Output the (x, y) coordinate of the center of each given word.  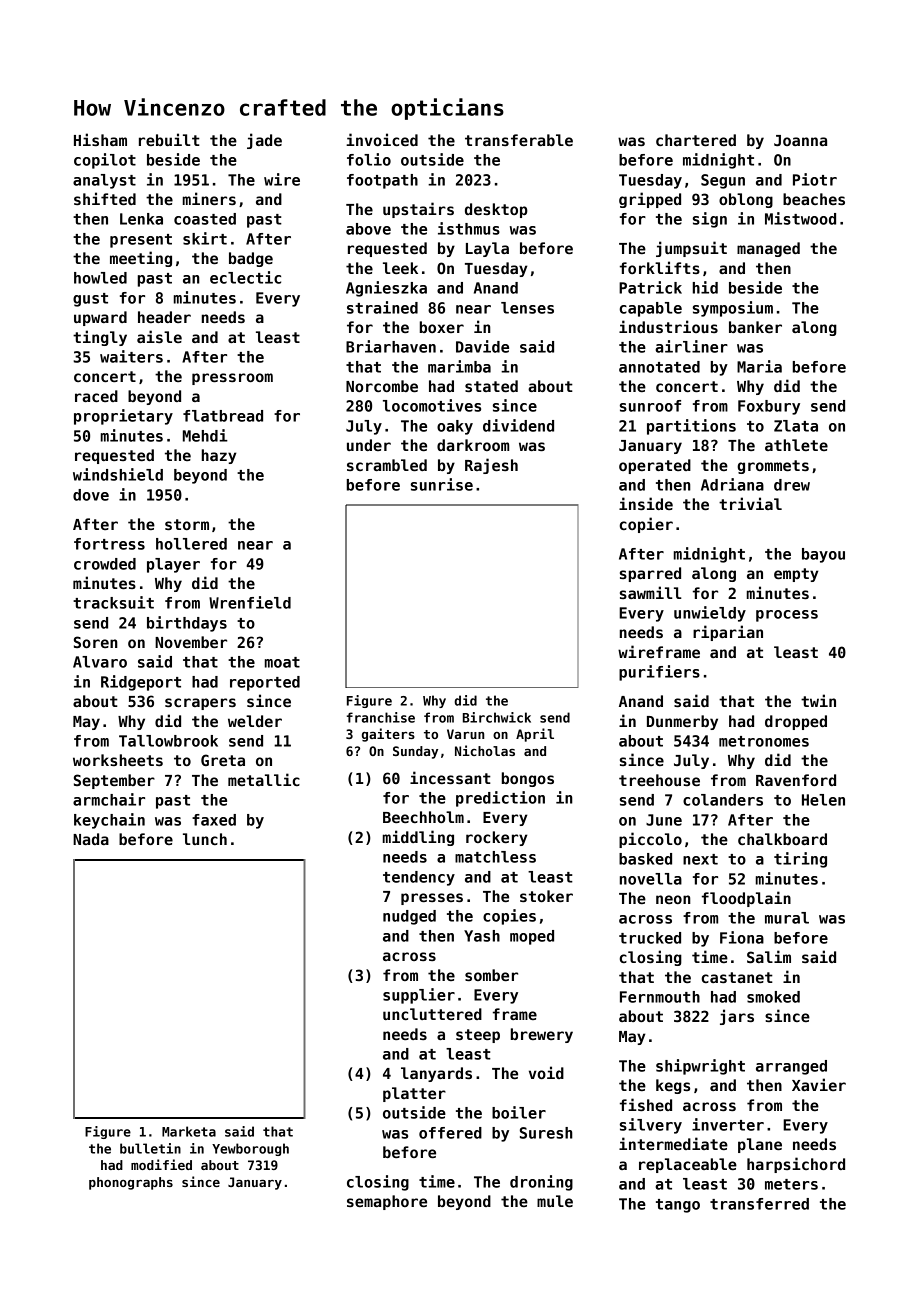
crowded (105, 564)
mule (555, 1201)
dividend (518, 425)
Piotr (815, 179)
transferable (519, 140)
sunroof (650, 406)
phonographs (131, 1183)
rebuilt (169, 139)
